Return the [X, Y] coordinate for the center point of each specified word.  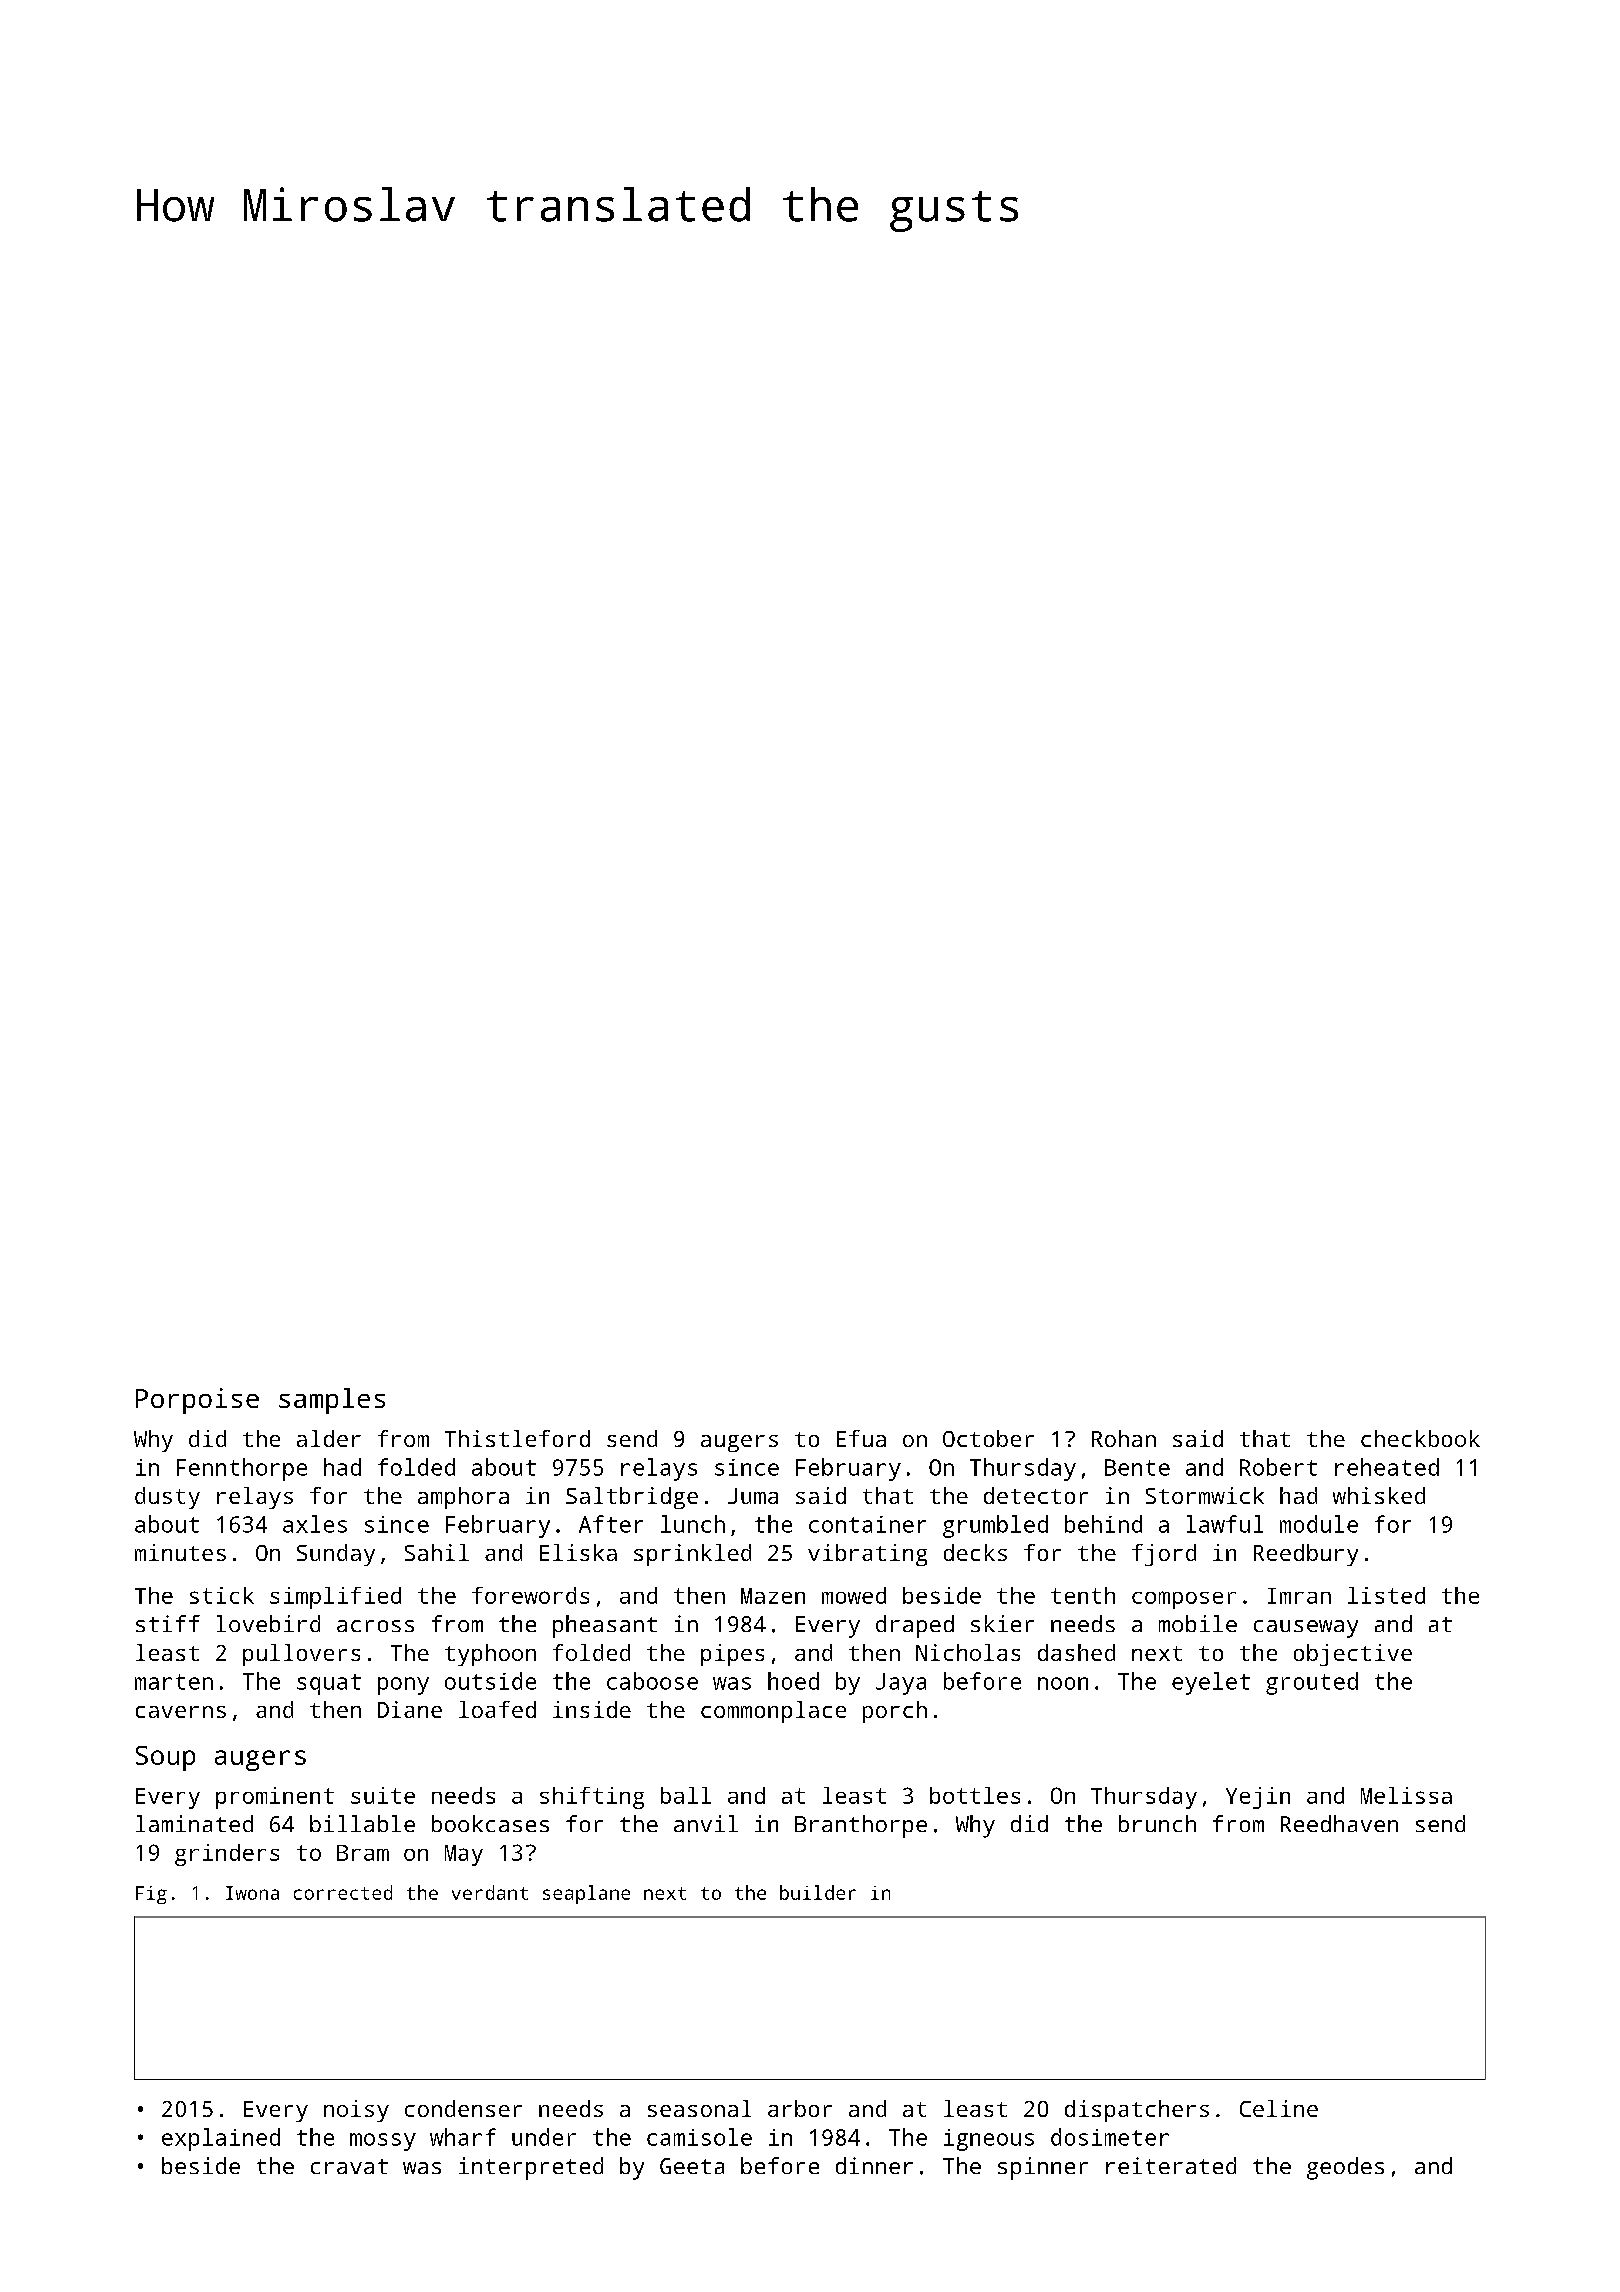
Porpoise [197, 1401]
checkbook [1420, 1438]
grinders [227, 1855]
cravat [349, 2166]
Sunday [336, 1555]
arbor [800, 2108]
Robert [1278, 1467]
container [867, 1524]
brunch [1157, 1823]
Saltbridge [632, 1498]
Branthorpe [861, 1826]
